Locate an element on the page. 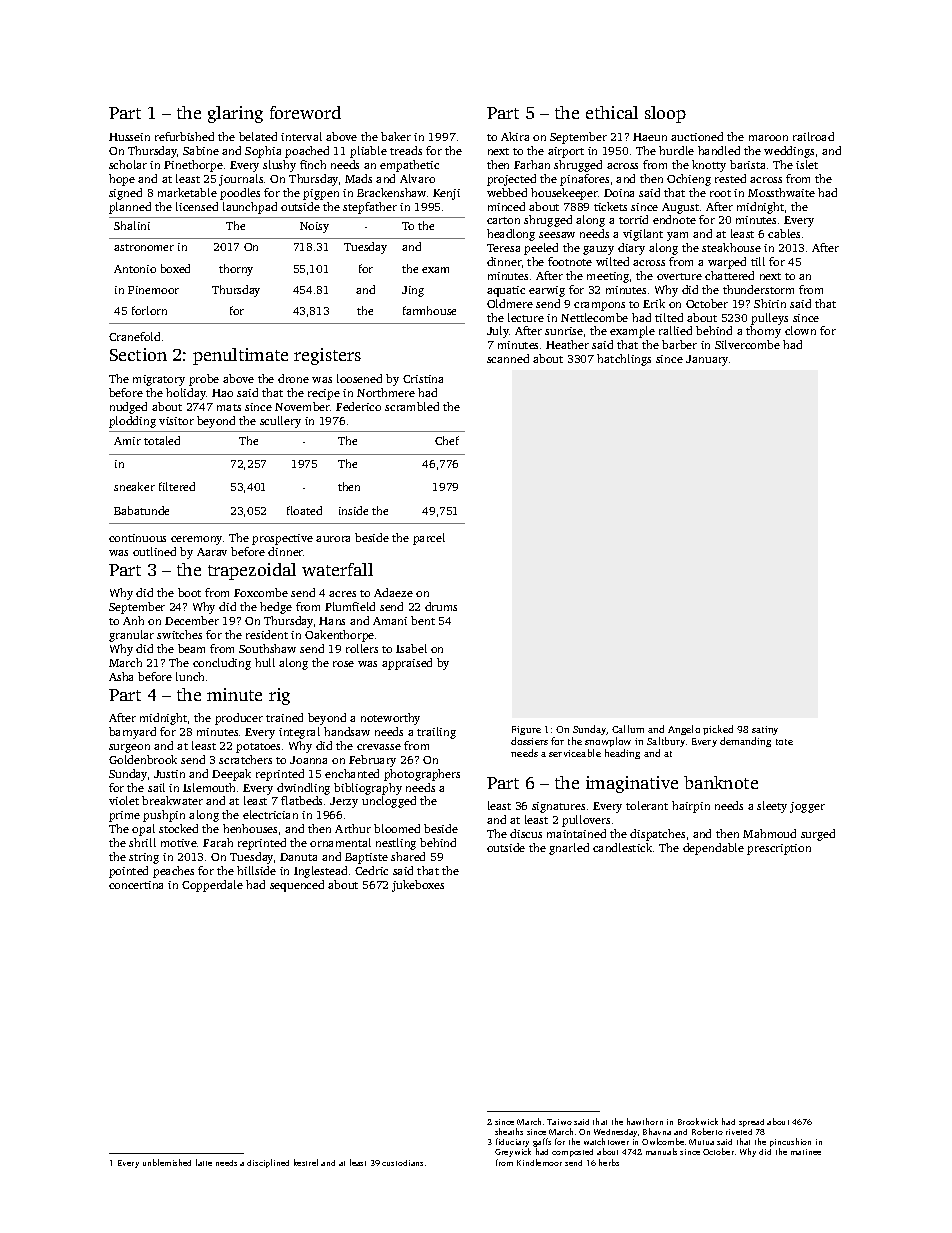 The height and width of the document is (1233, 952). empathetic is located at coordinates (409, 166).
